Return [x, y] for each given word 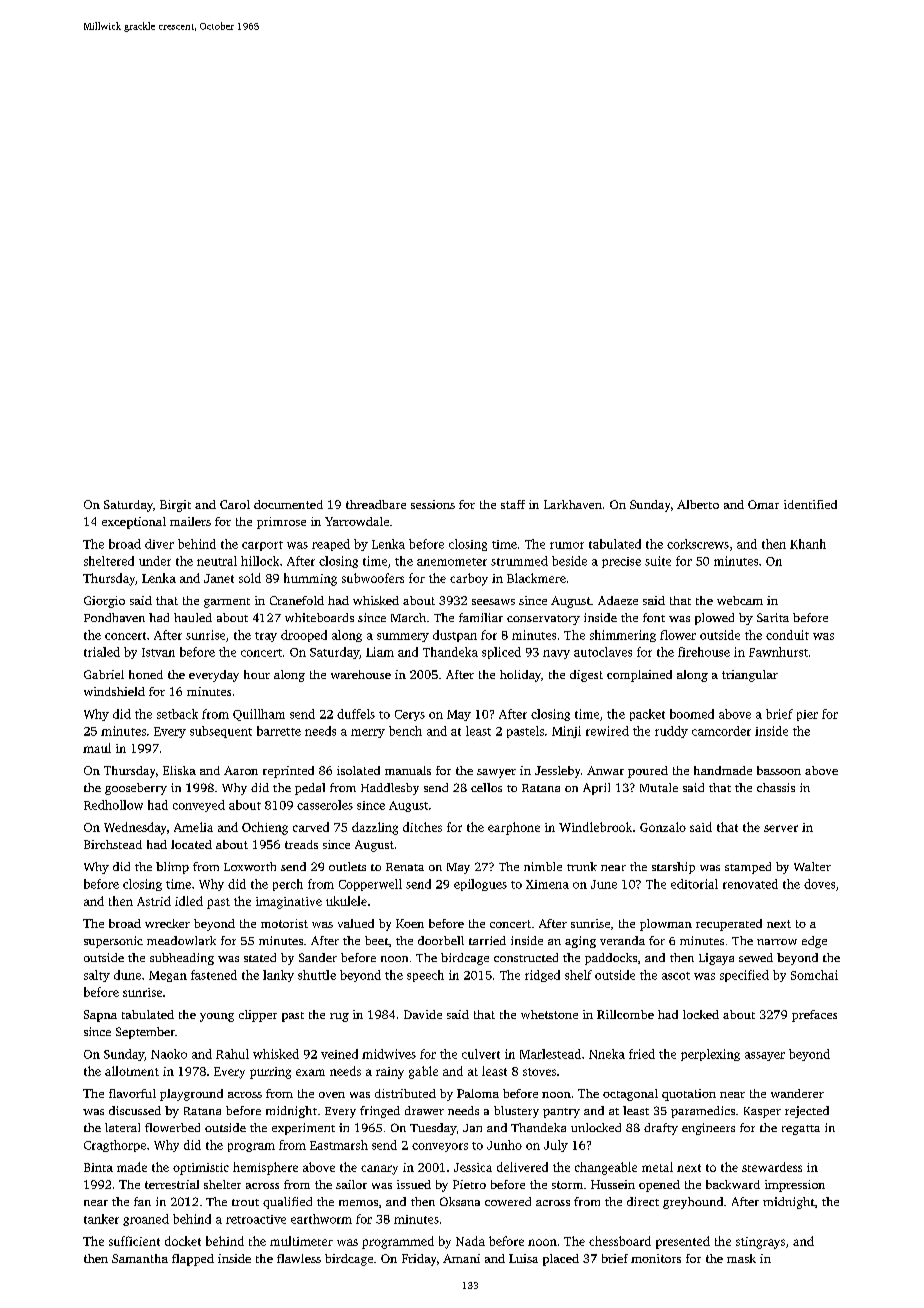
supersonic [113, 942]
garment [227, 603]
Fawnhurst [778, 652]
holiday [520, 676]
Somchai [814, 975]
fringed [380, 1112]
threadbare [376, 504]
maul [97, 748]
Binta [98, 1167]
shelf [578, 975]
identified [810, 504]
